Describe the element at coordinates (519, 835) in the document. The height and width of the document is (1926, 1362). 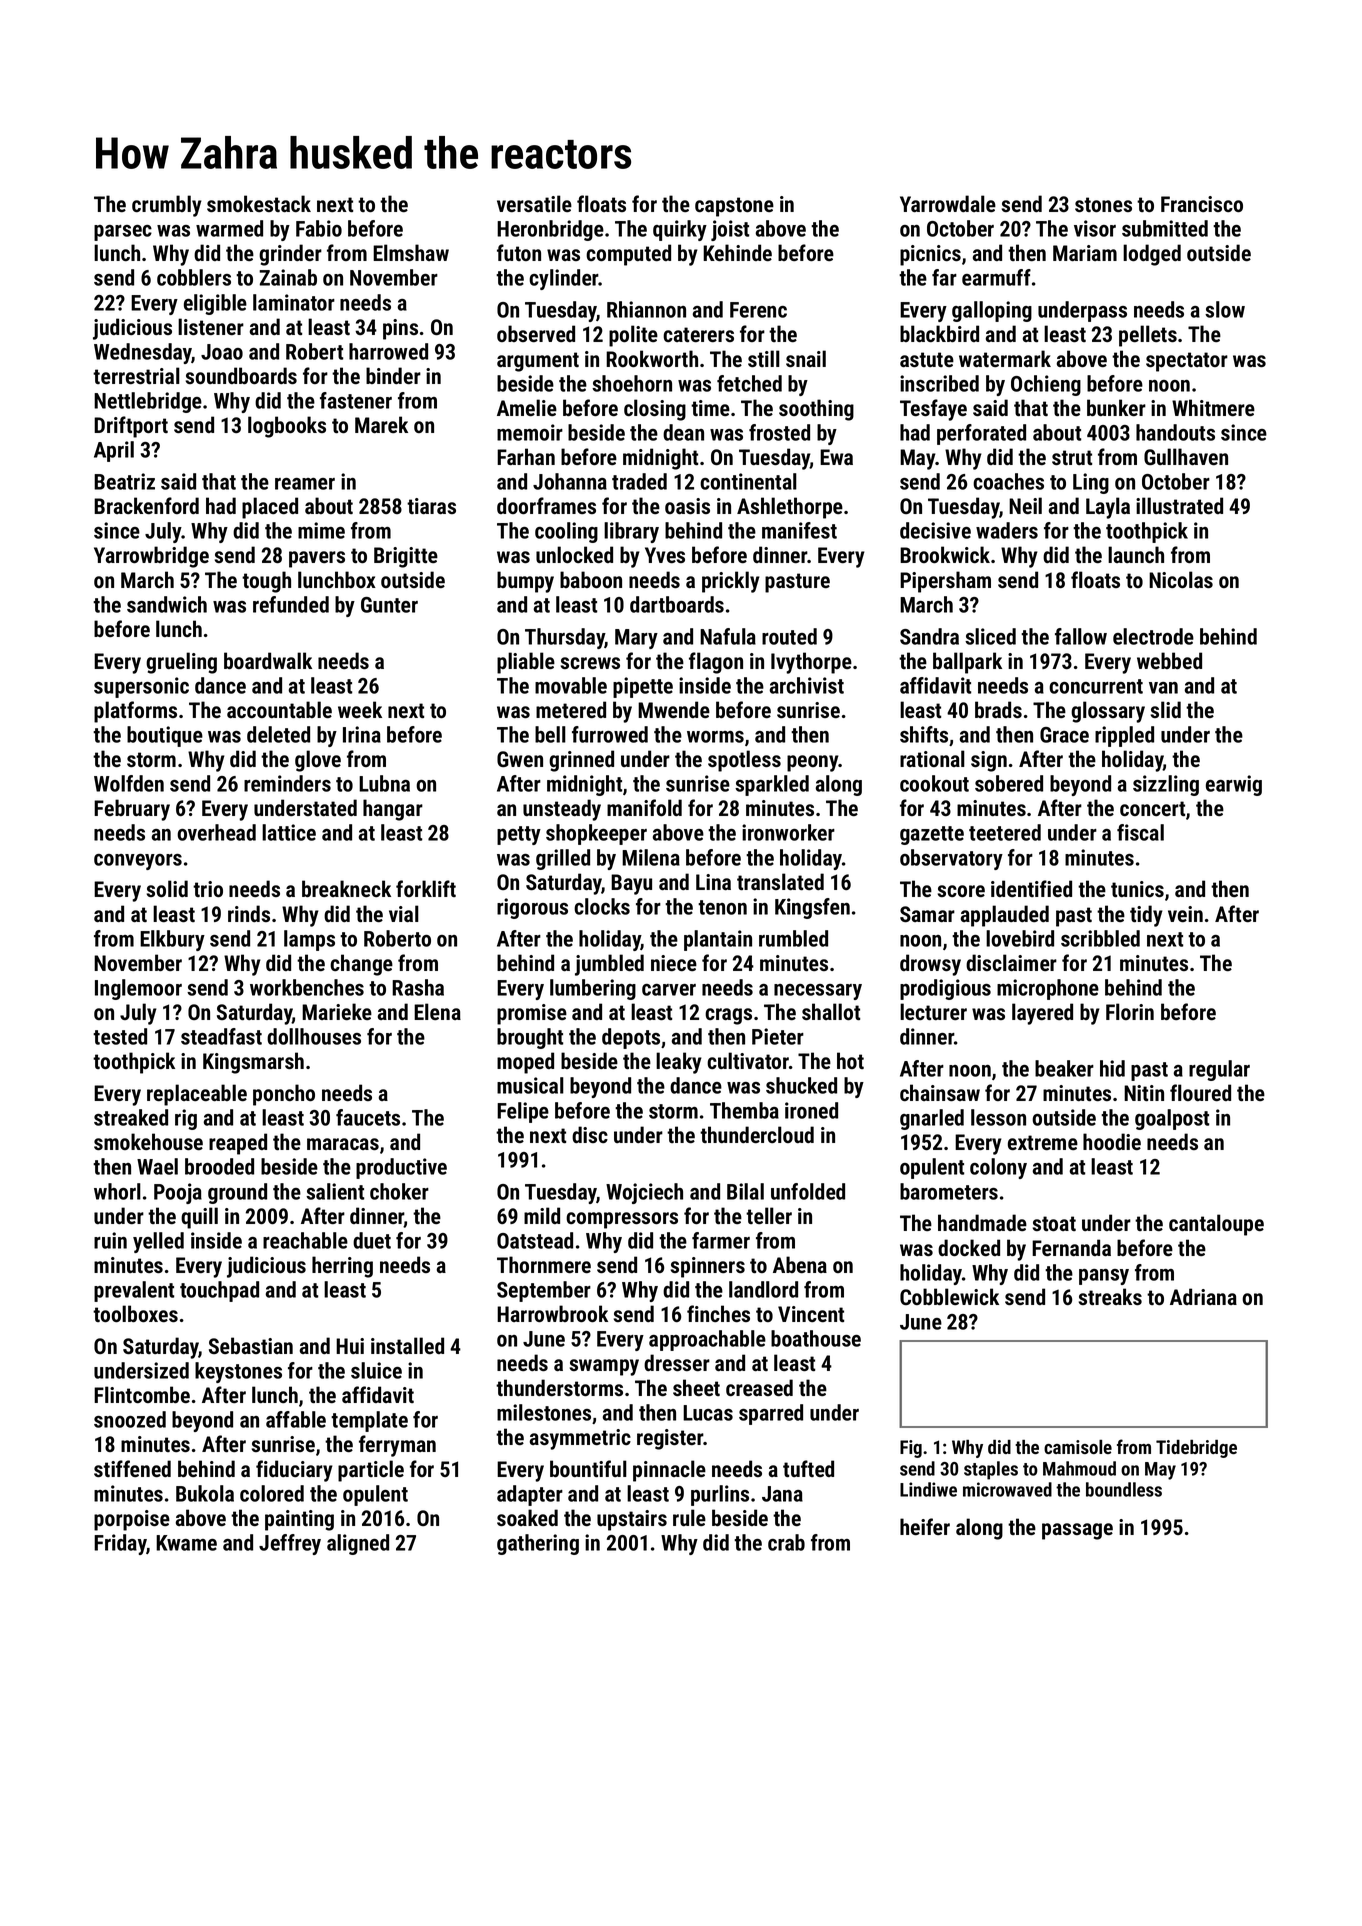
I see `petty` at that location.
